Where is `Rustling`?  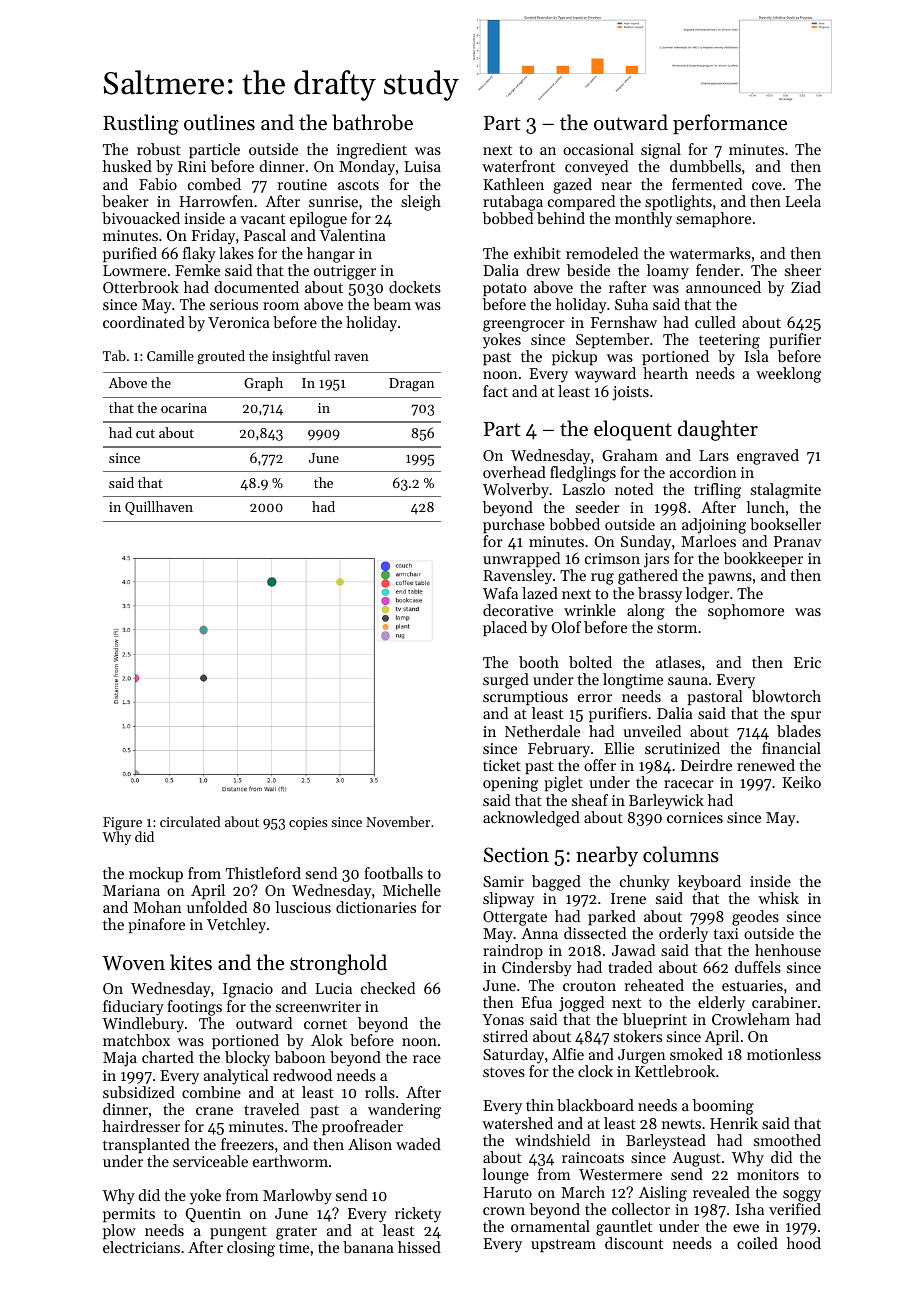
Rustling is located at coordinates (141, 124).
